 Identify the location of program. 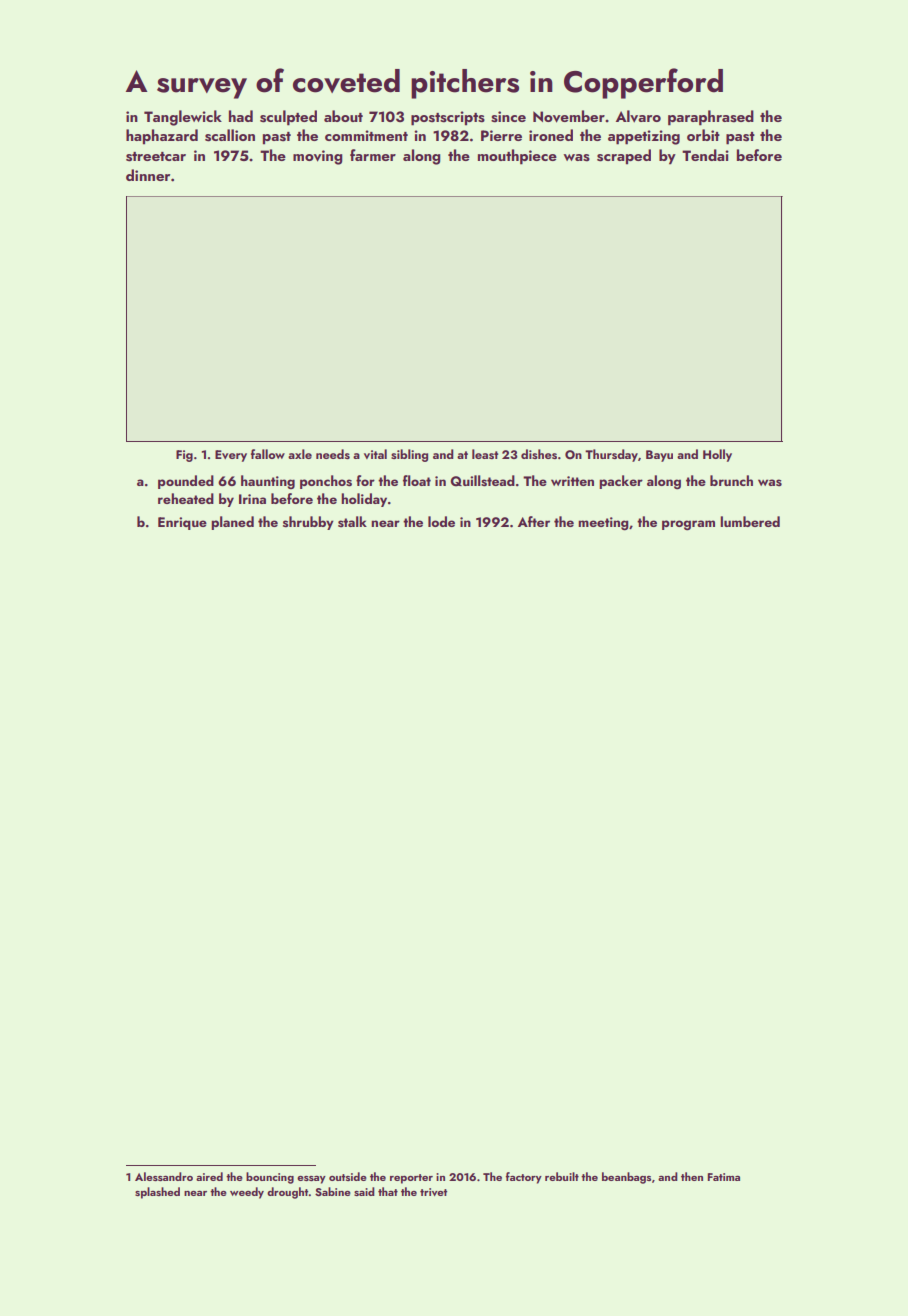
(688, 525).
